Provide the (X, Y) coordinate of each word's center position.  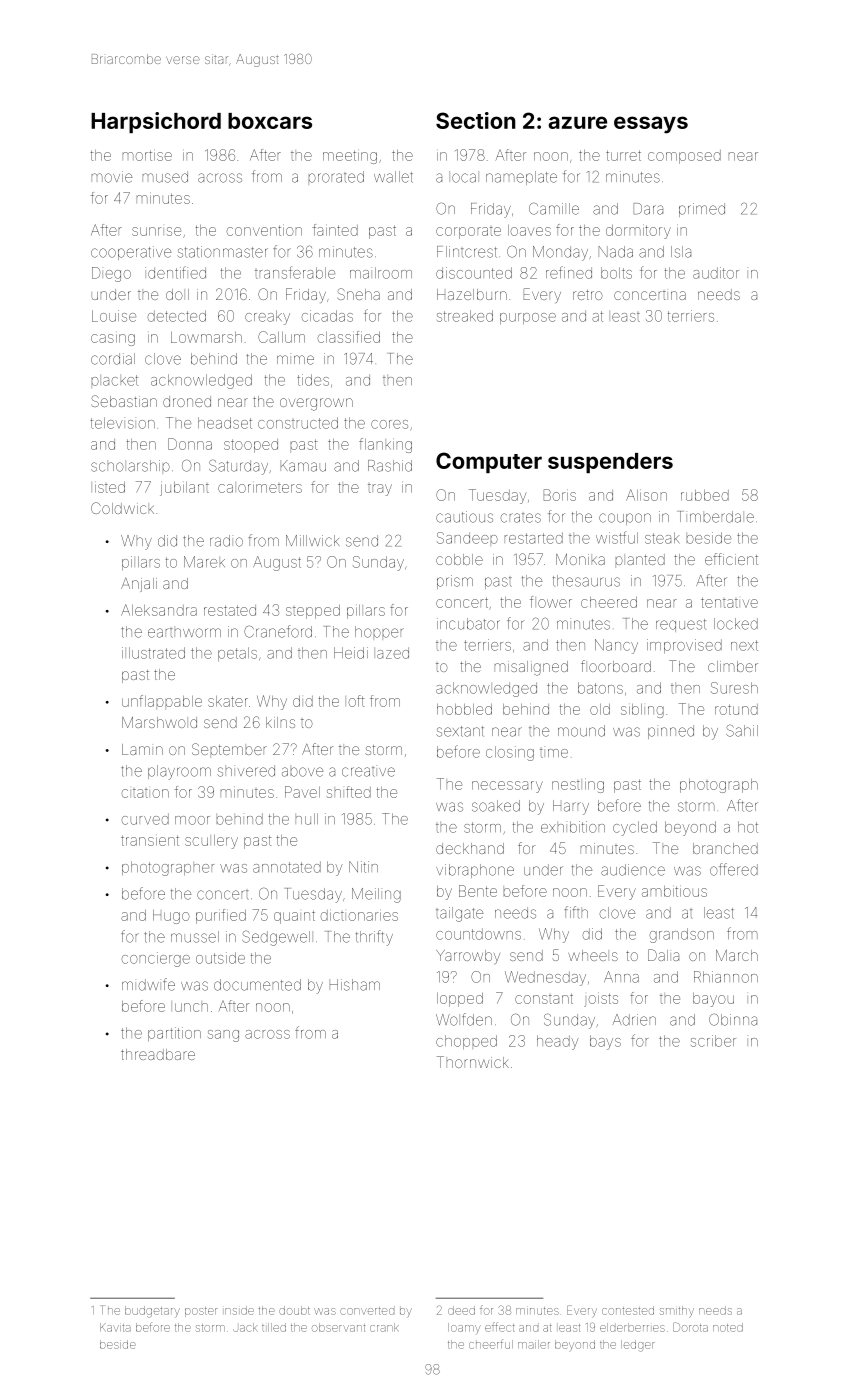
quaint (294, 917)
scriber (713, 1041)
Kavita (115, 1327)
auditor (716, 273)
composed (684, 157)
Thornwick (473, 1062)
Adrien (634, 1020)
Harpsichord (156, 122)
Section (475, 120)
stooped (251, 446)
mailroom (381, 273)
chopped (466, 1042)
